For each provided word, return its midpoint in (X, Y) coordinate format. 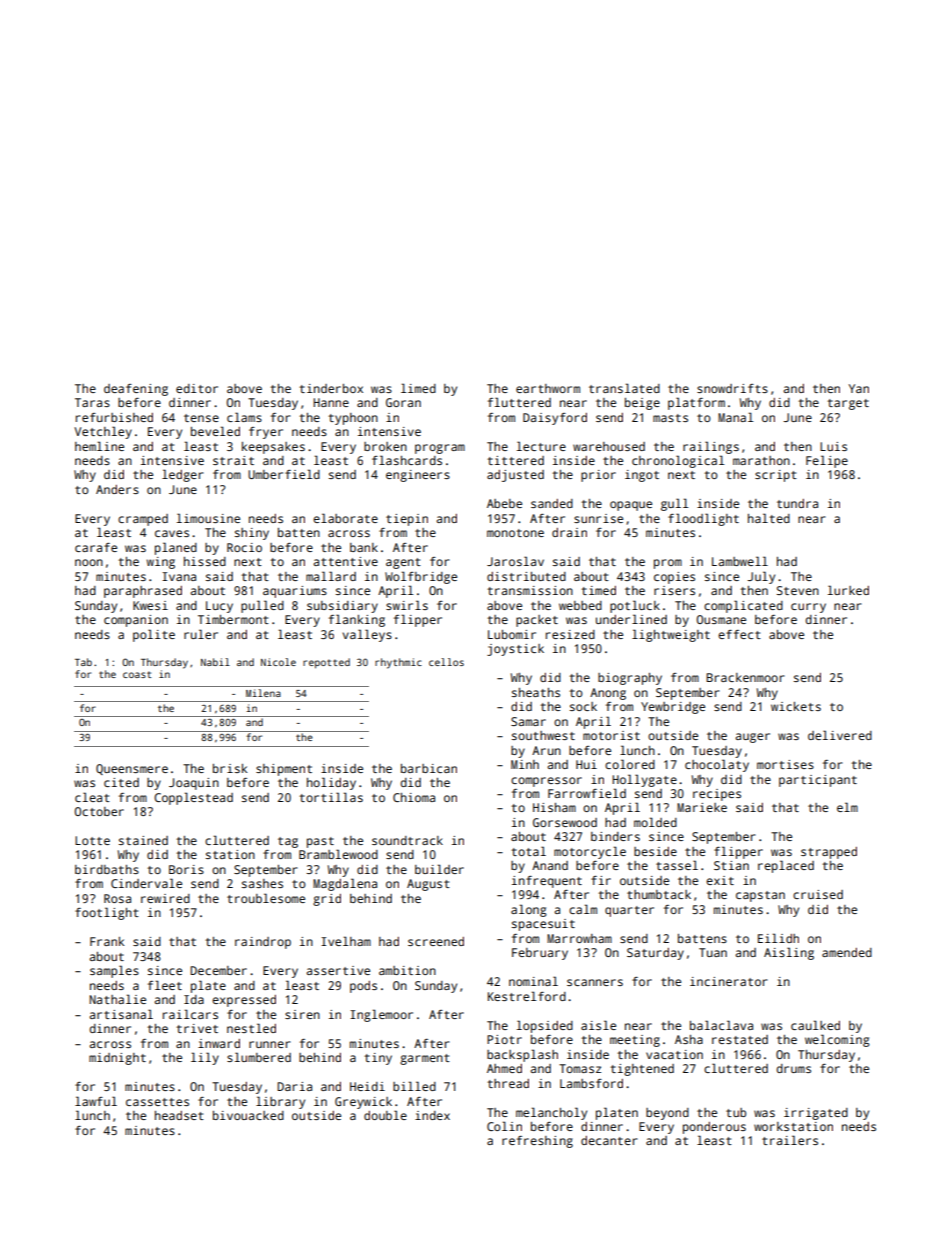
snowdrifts (732, 388)
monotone (515, 533)
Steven (798, 590)
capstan (760, 896)
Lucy (219, 607)
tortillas (331, 797)
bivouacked (248, 1115)
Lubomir (512, 634)
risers (674, 590)
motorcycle (590, 852)
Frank (107, 941)
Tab (83, 662)
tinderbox (331, 388)
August (428, 885)
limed (418, 388)
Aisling (789, 953)
